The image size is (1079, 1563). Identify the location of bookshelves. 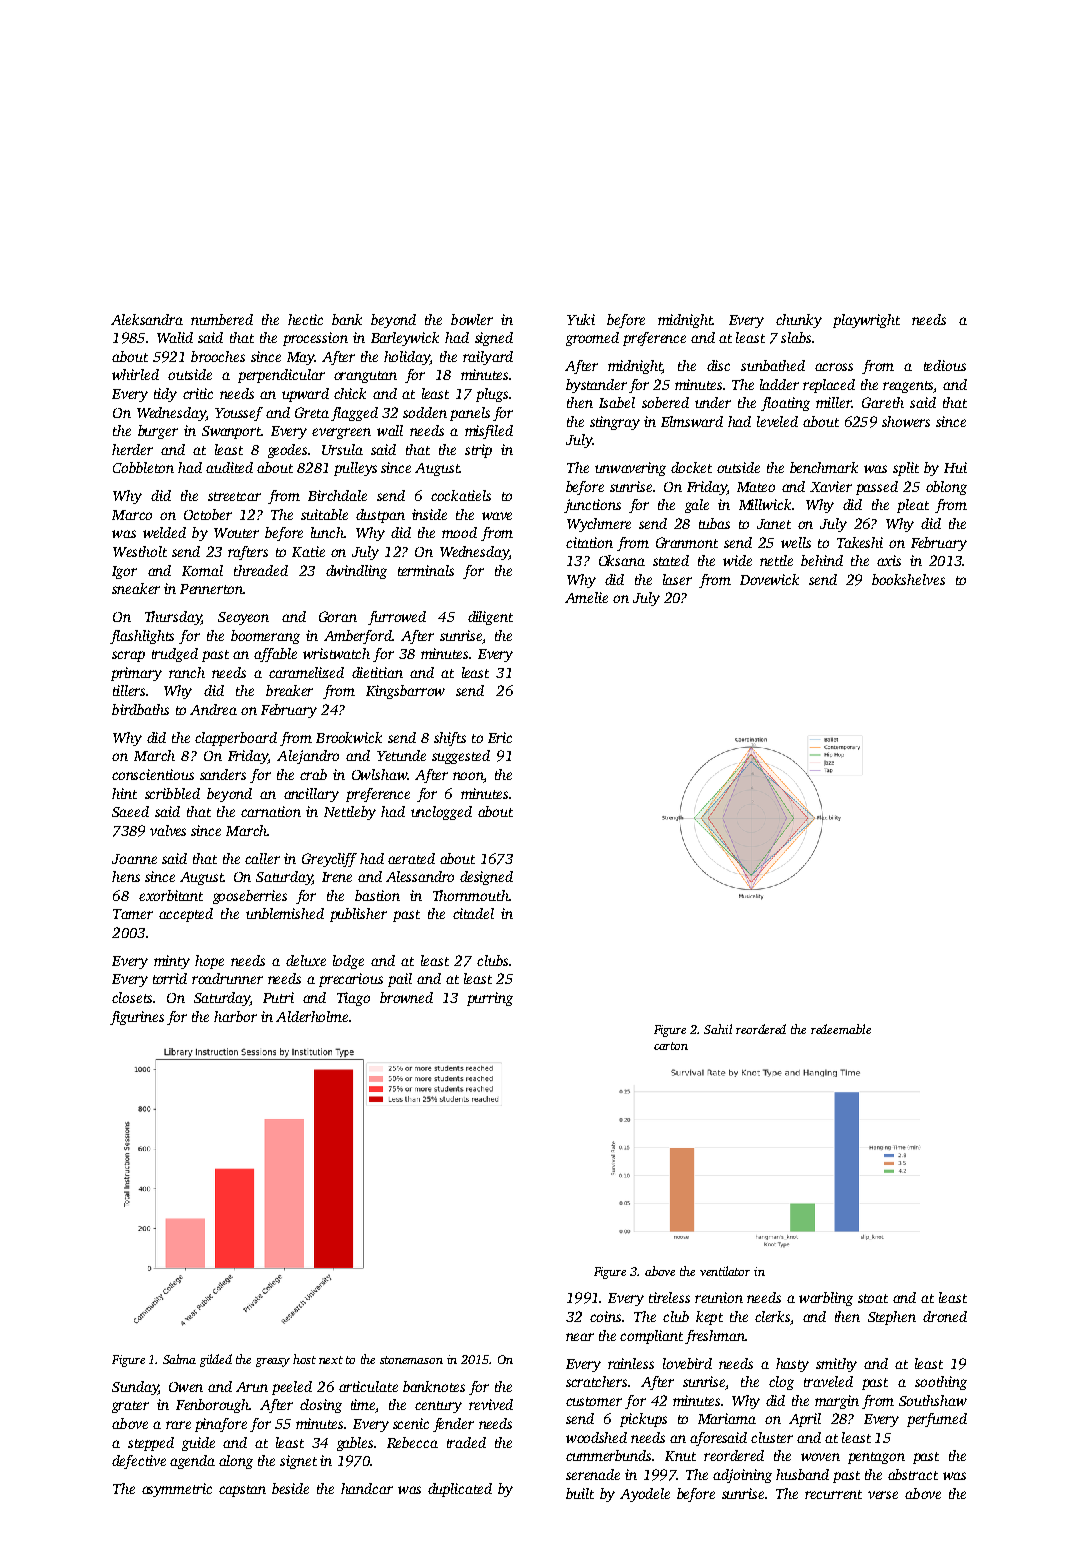
(908, 579).
